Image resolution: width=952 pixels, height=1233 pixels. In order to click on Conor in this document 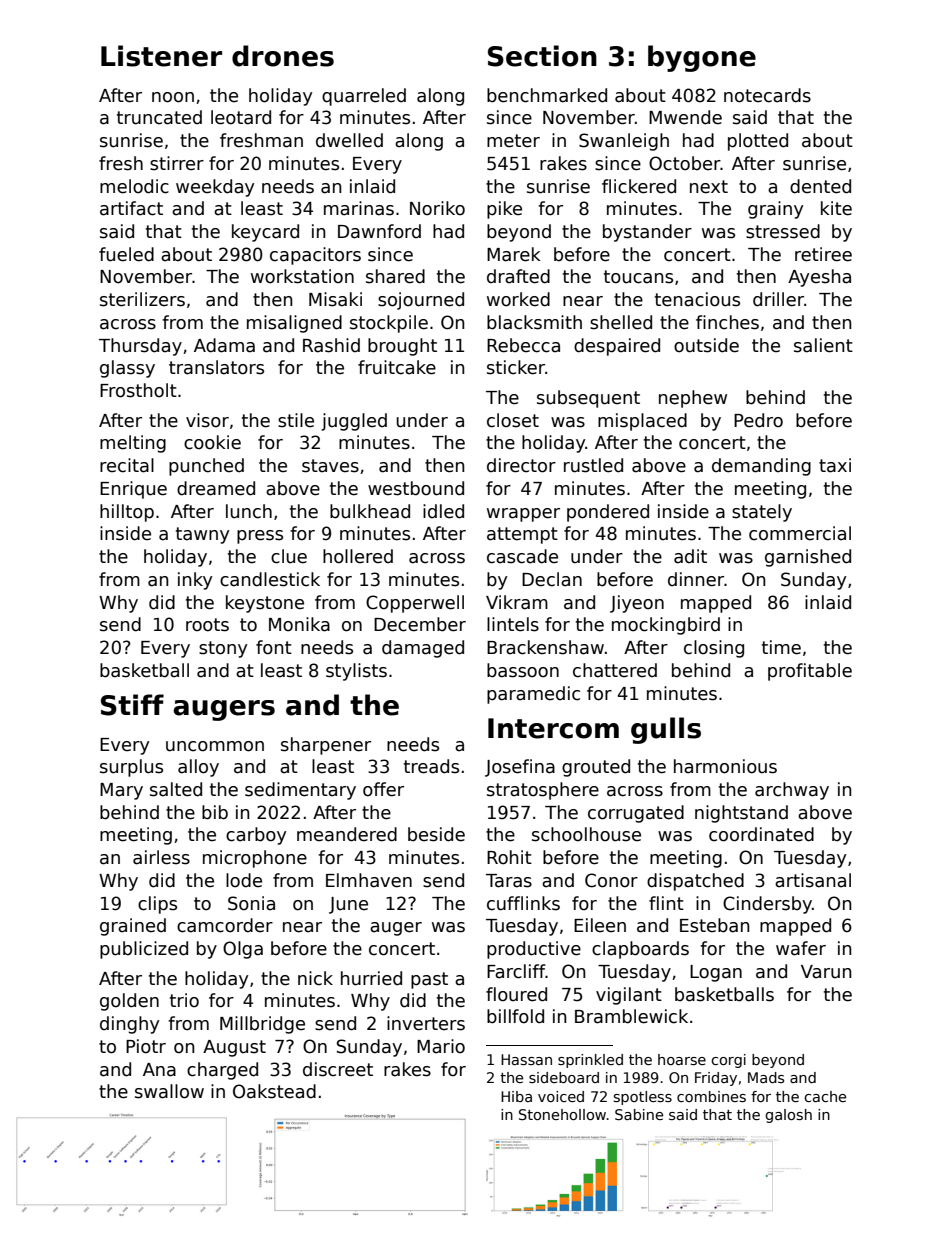, I will do `click(611, 880)`.
